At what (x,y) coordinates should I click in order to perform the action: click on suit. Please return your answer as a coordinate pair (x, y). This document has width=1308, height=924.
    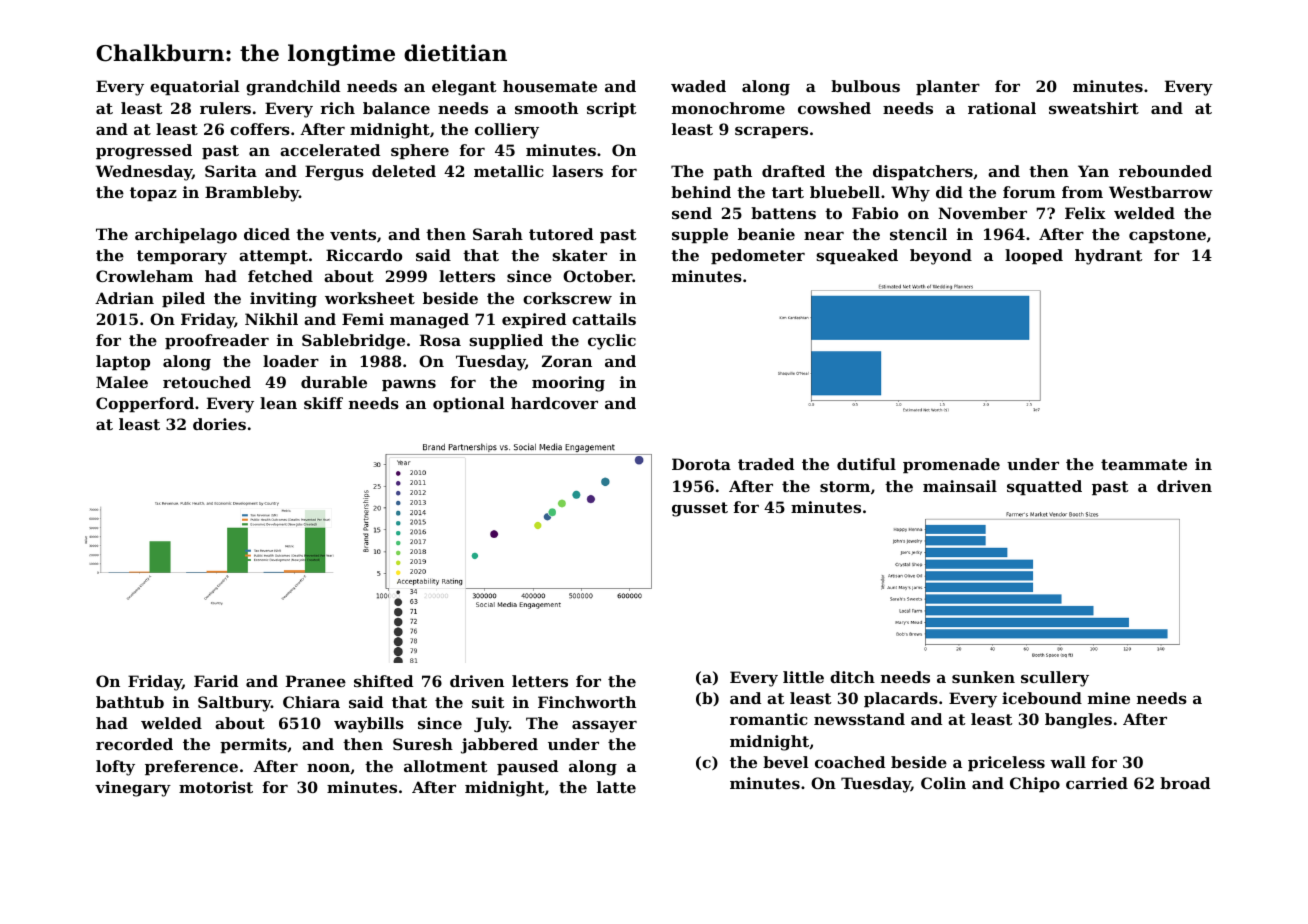
    Looking at the image, I should click on (488, 702).
